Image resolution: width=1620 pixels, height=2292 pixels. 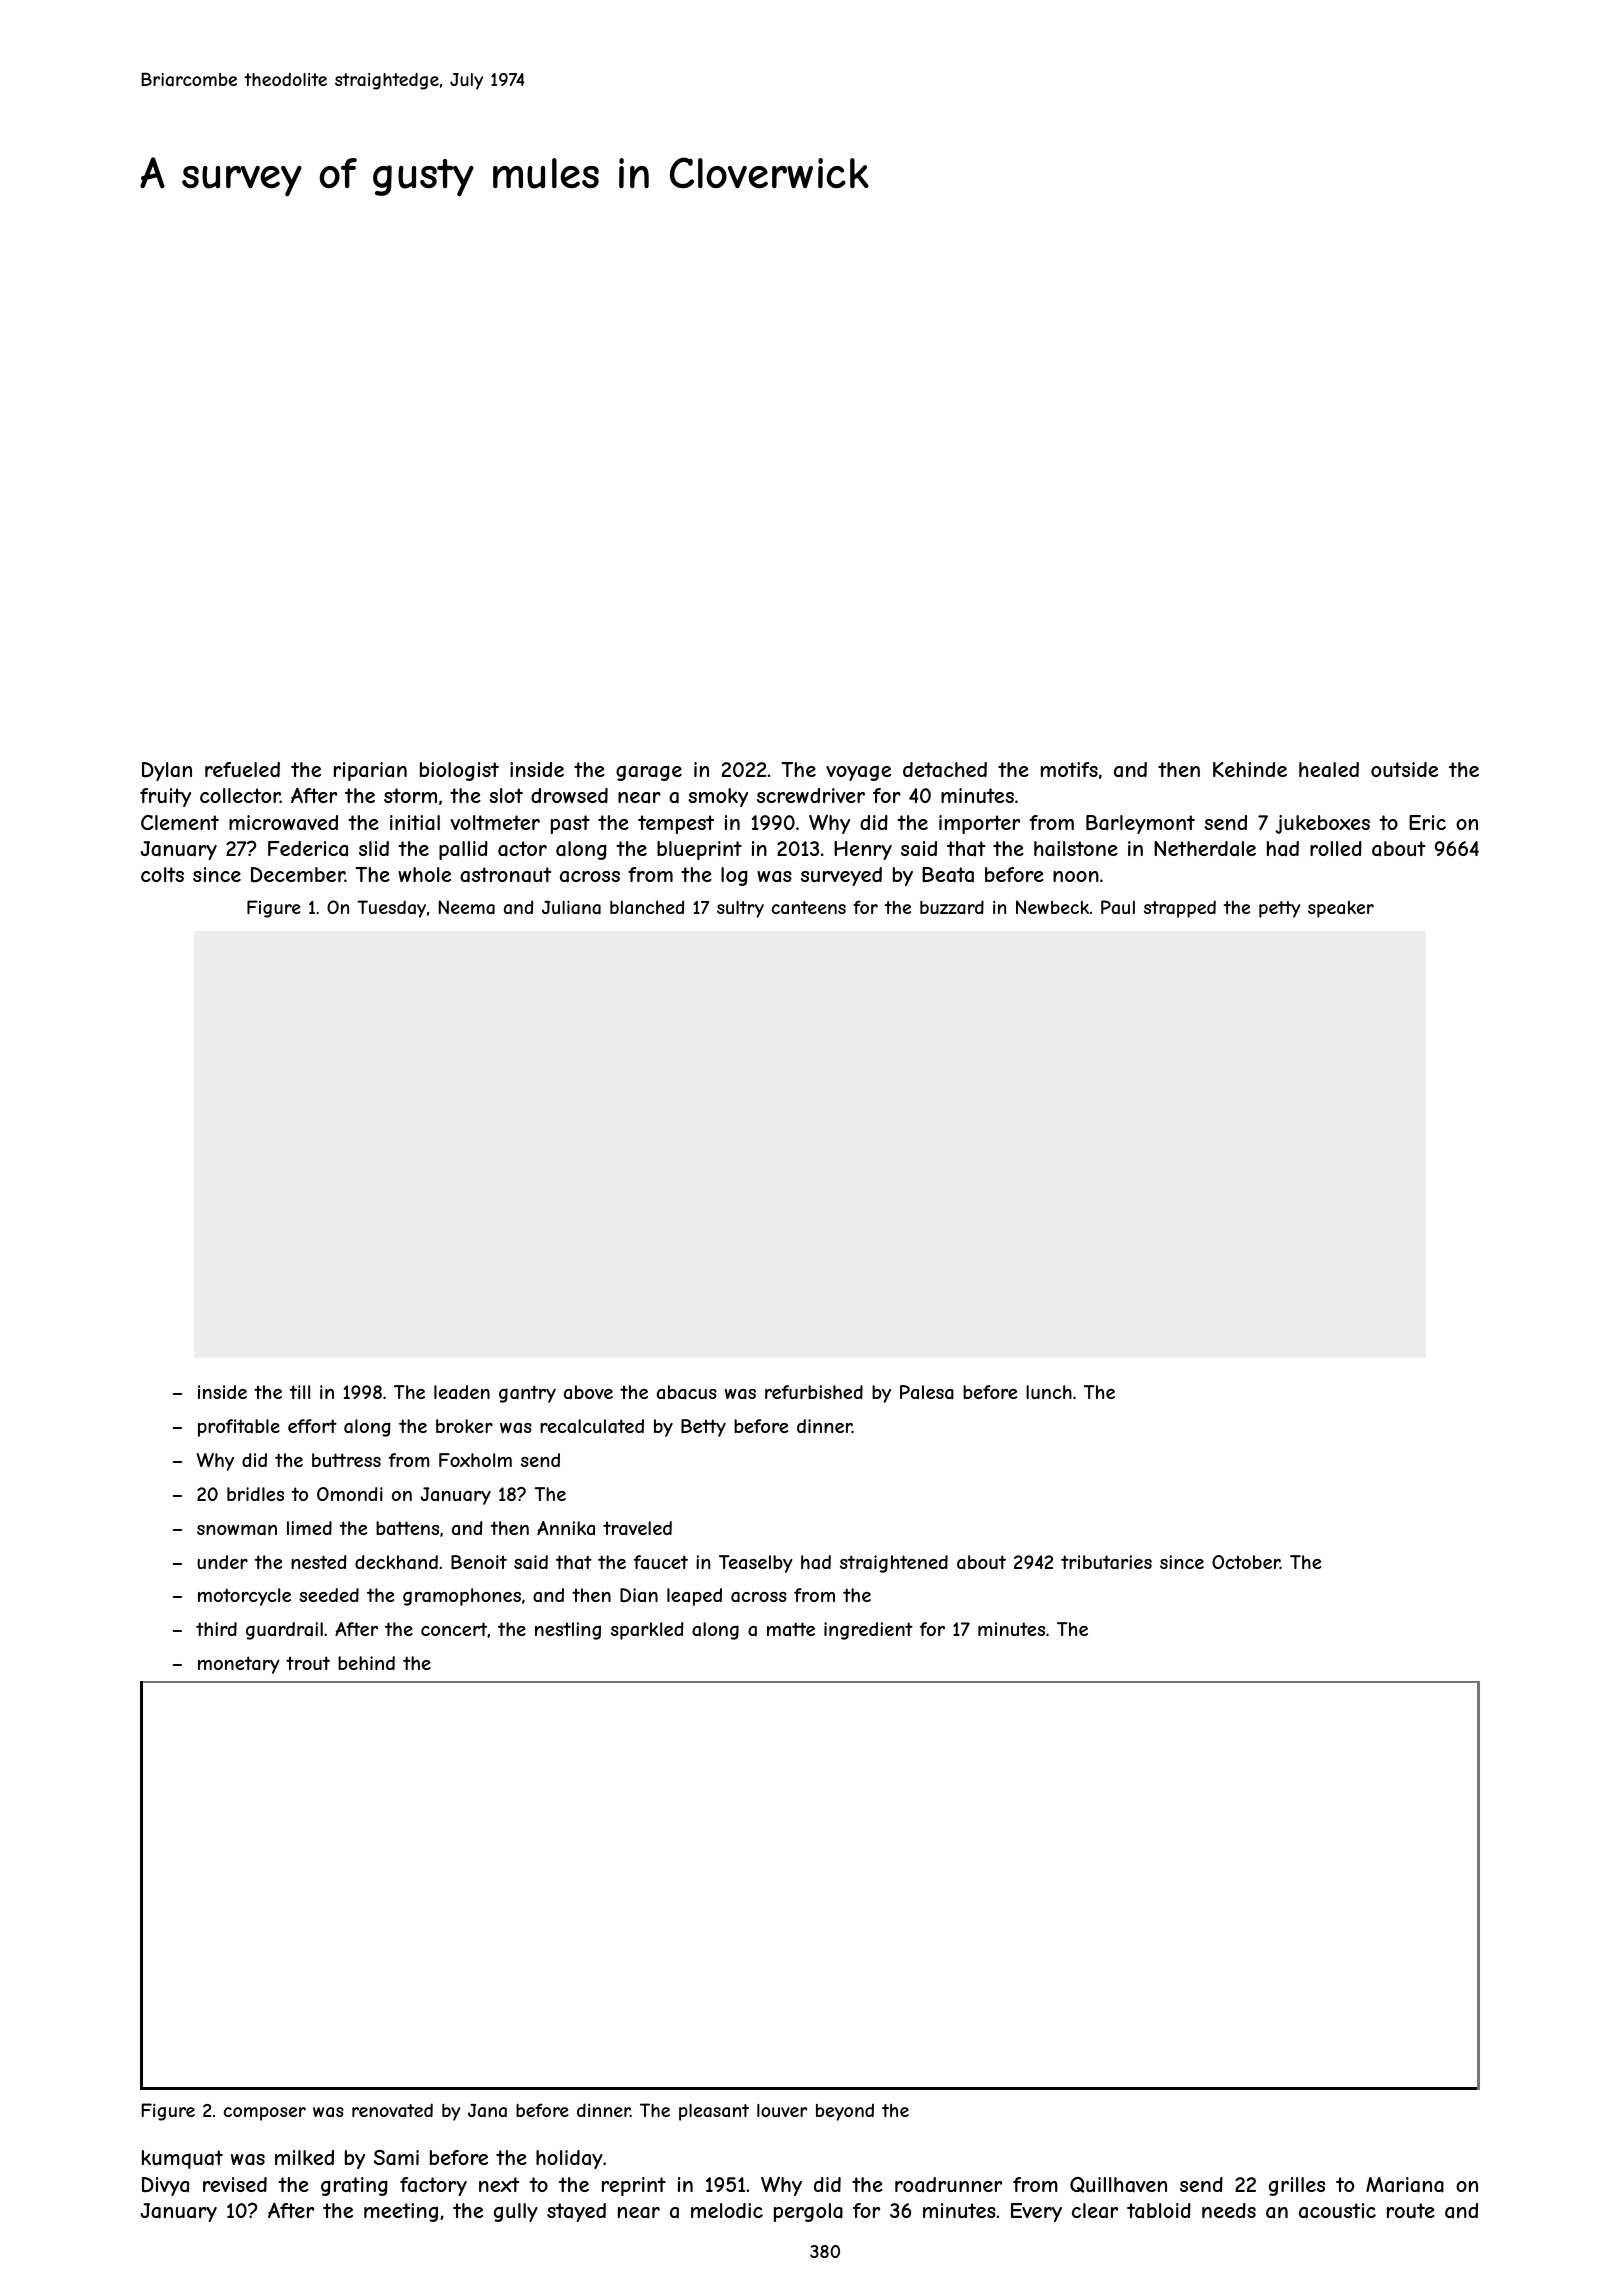 What do you see at coordinates (466, 907) in the document?
I see `Neema` at bounding box center [466, 907].
